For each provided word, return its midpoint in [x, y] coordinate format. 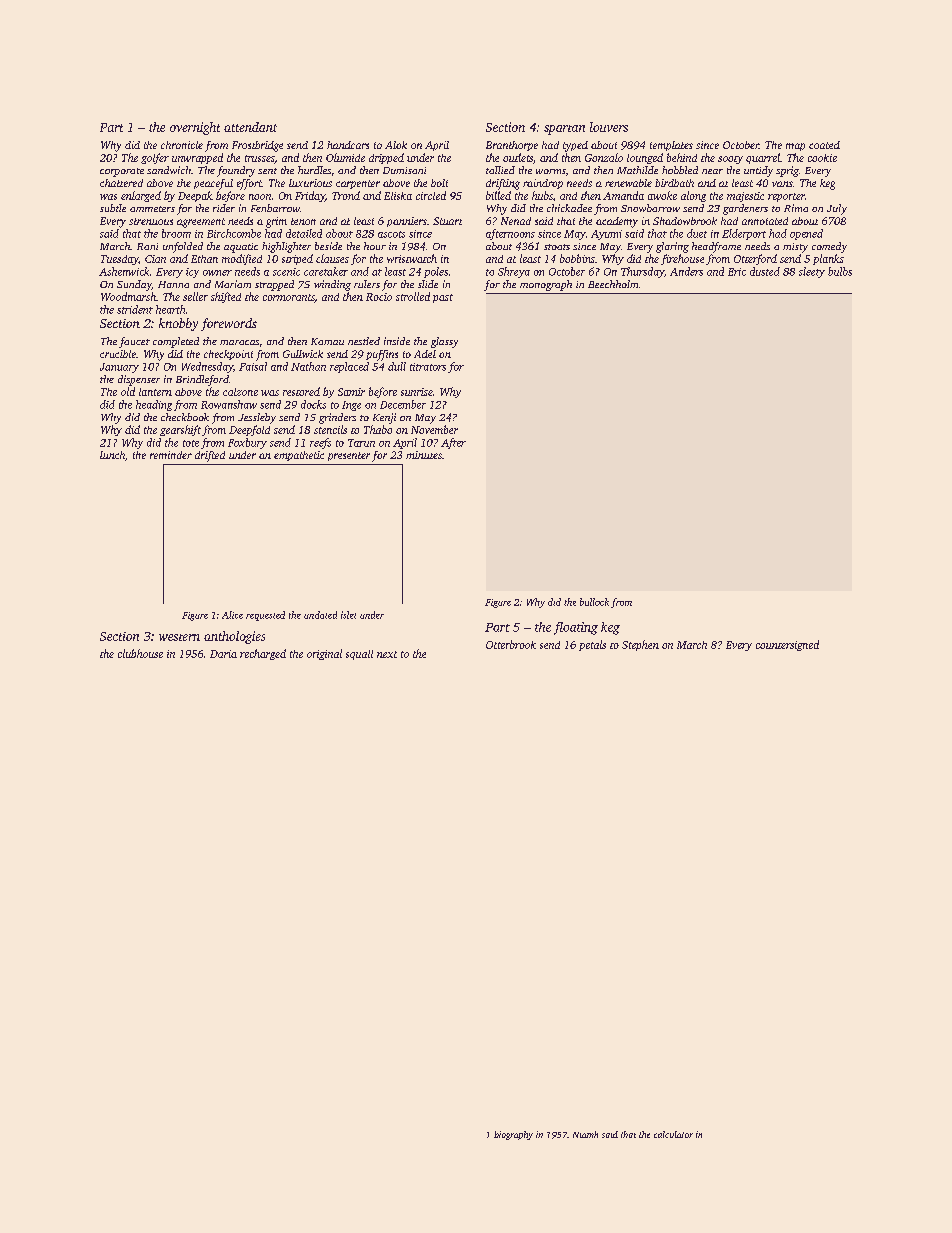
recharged [263, 654]
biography [513, 1135]
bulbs [840, 271]
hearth [170, 309]
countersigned [787, 645]
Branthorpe [512, 146]
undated [320, 615]
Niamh [585, 1134]
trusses [260, 159]
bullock [594, 602]
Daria [223, 654]
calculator [673, 1134]
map [795, 147]
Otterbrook [511, 644]
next [387, 654]
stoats [557, 247]
